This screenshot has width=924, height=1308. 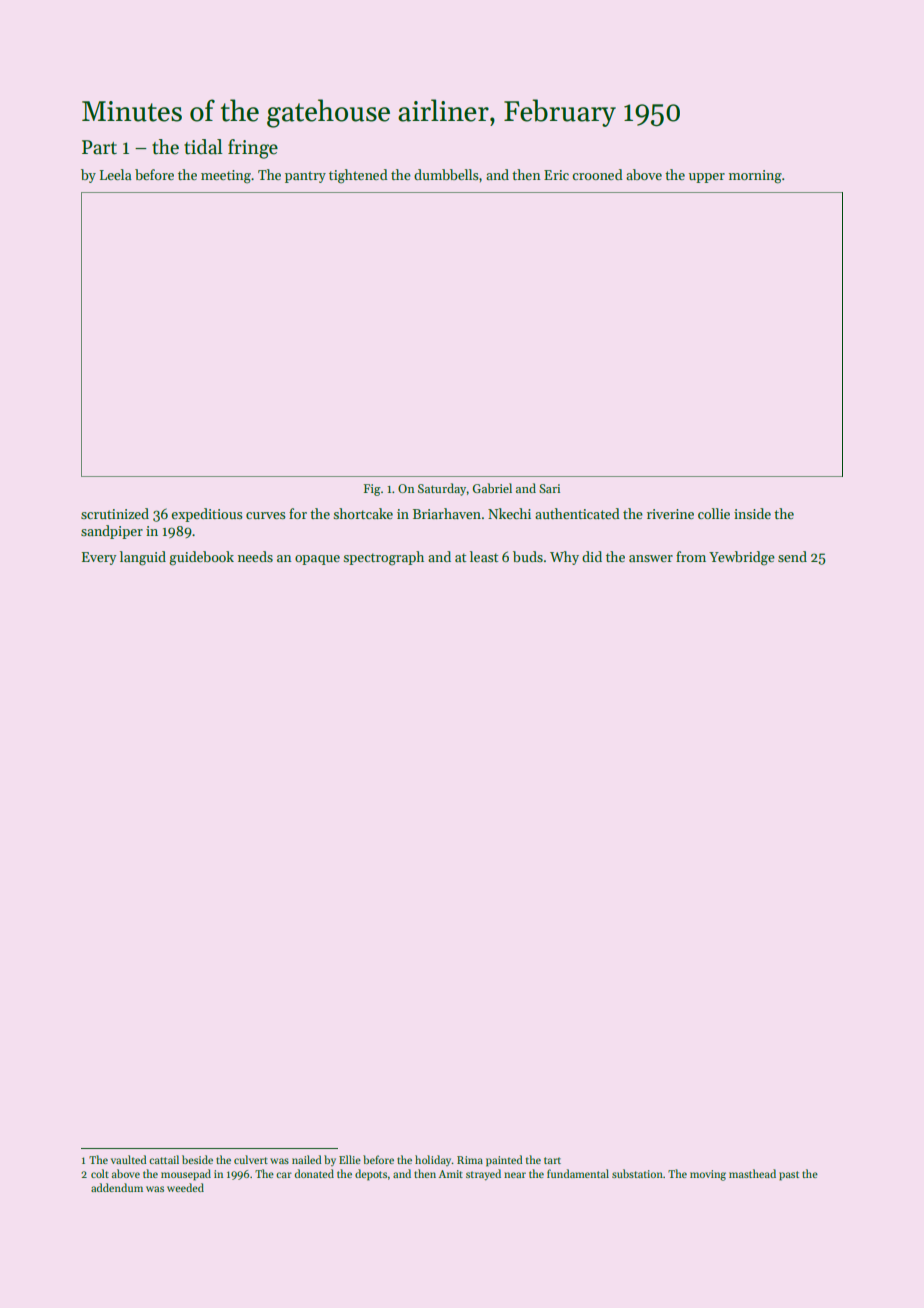 What do you see at coordinates (792, 556) in the screenshot?
I see `send` at bounding box center [792, 556].
